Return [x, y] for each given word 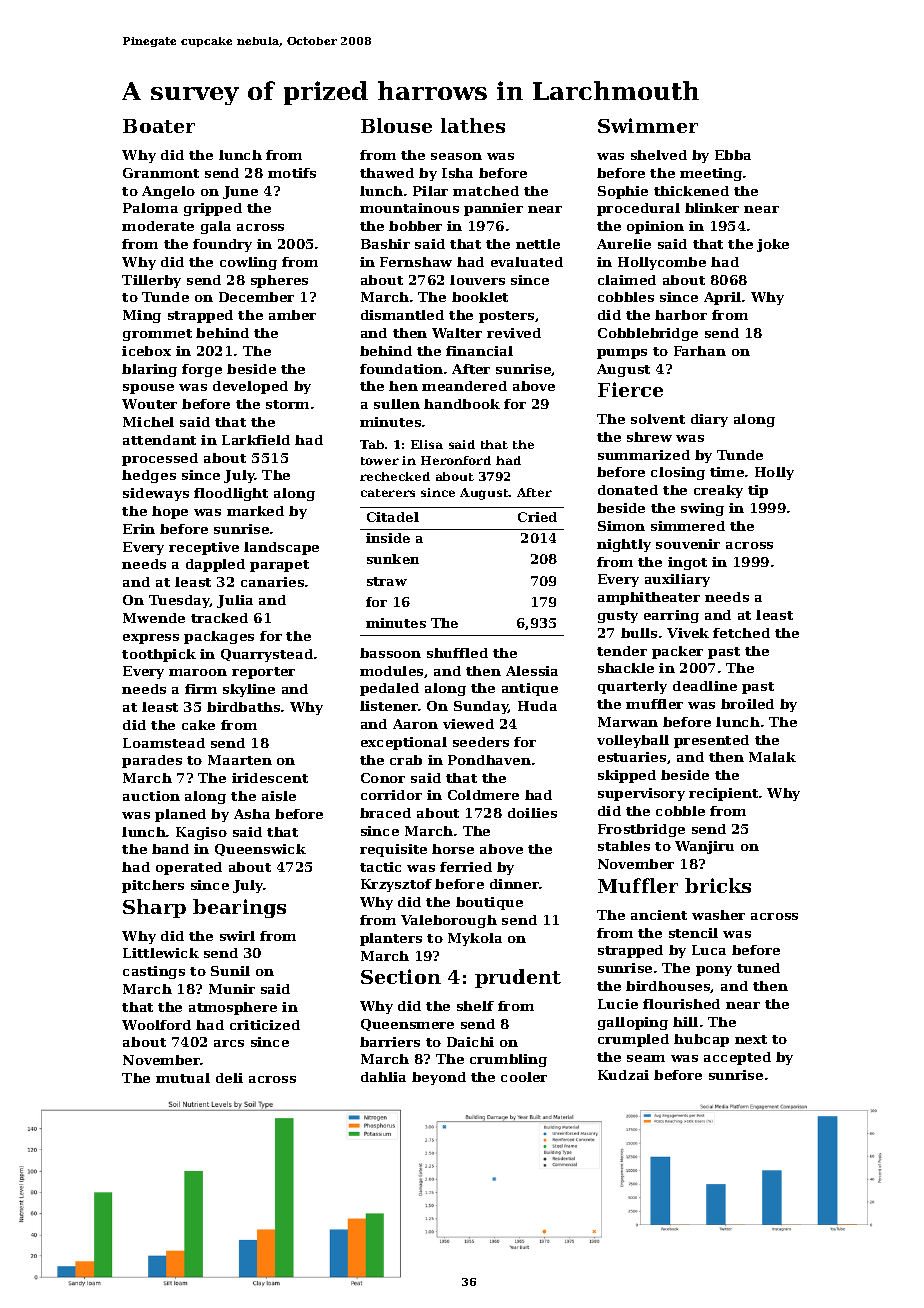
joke [773, 245]
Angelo [168, 192]
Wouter [149, 404]
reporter [263, 673]
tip [758, 491]
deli [229, 1078]
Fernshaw [416, 262]
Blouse [396, 125]
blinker [712, 208]
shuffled [457, 653]
